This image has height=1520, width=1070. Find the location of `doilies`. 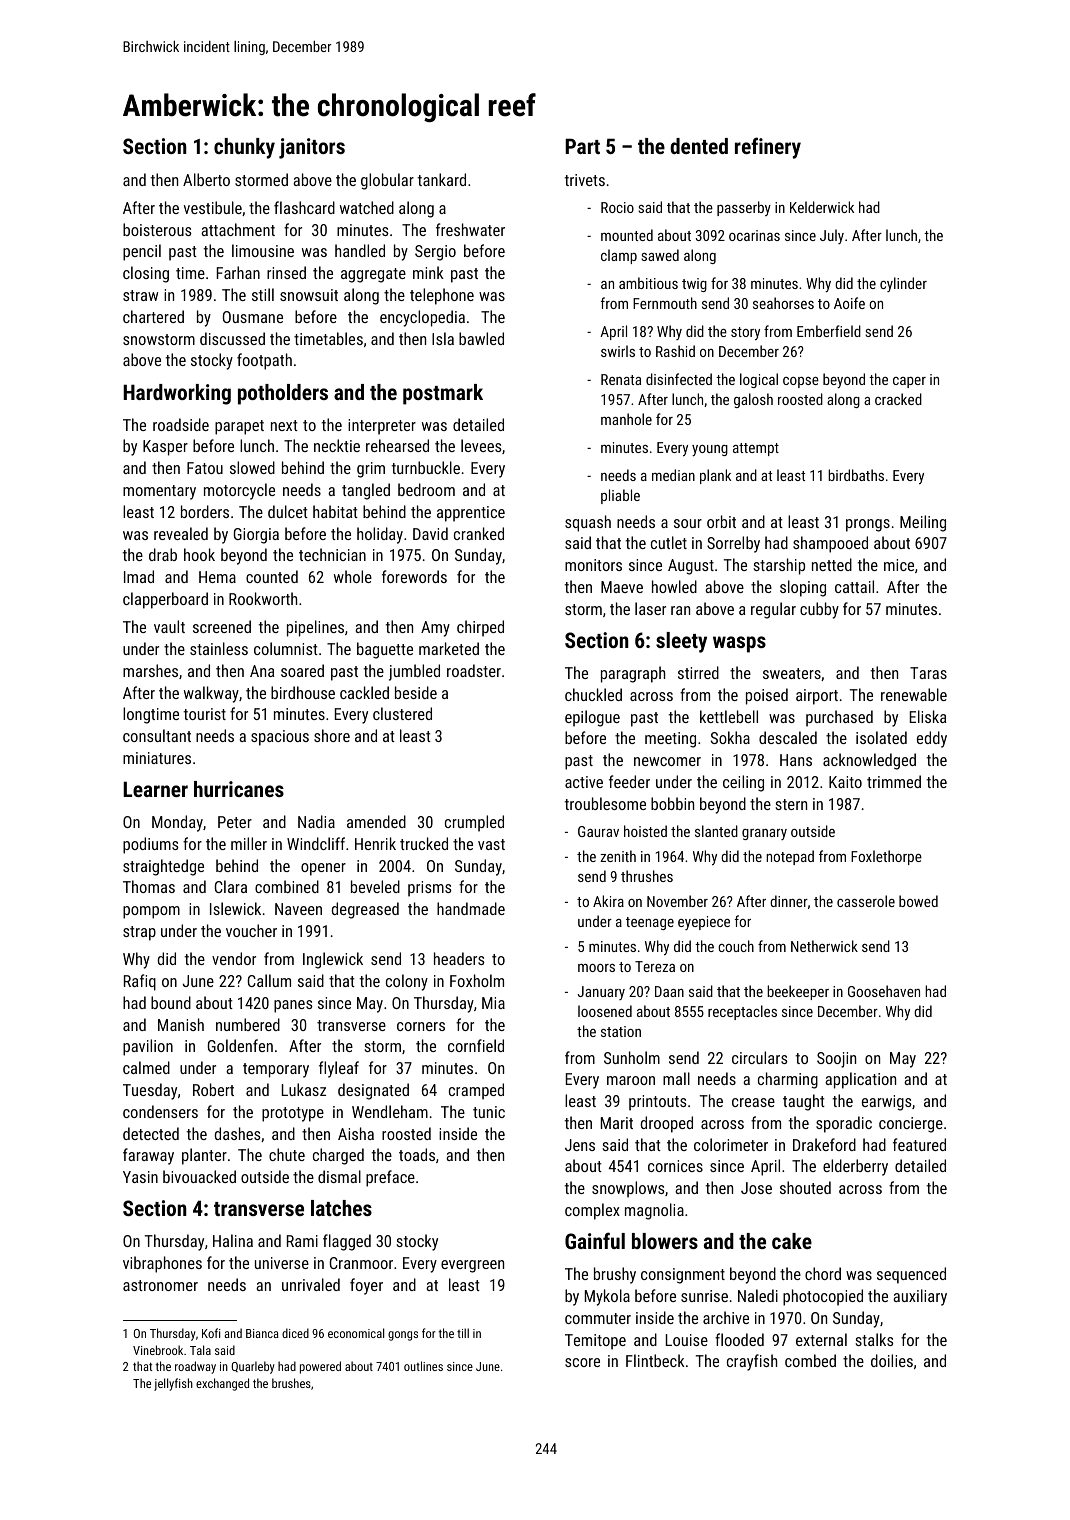

doilies is located at coordinates (892, 1360).
